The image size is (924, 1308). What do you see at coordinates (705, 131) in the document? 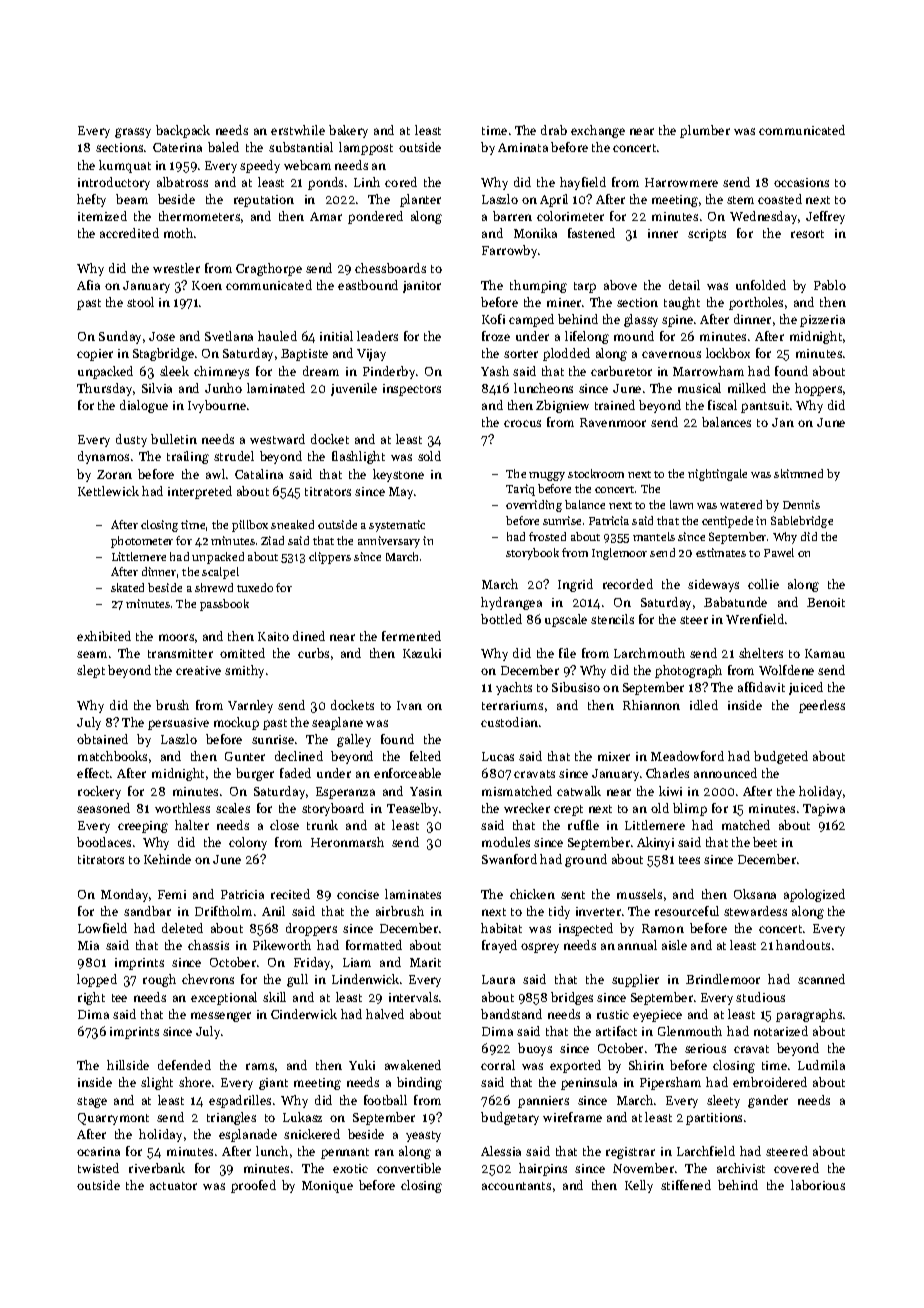
I see `plumber` at bounding box center [705, 131].
